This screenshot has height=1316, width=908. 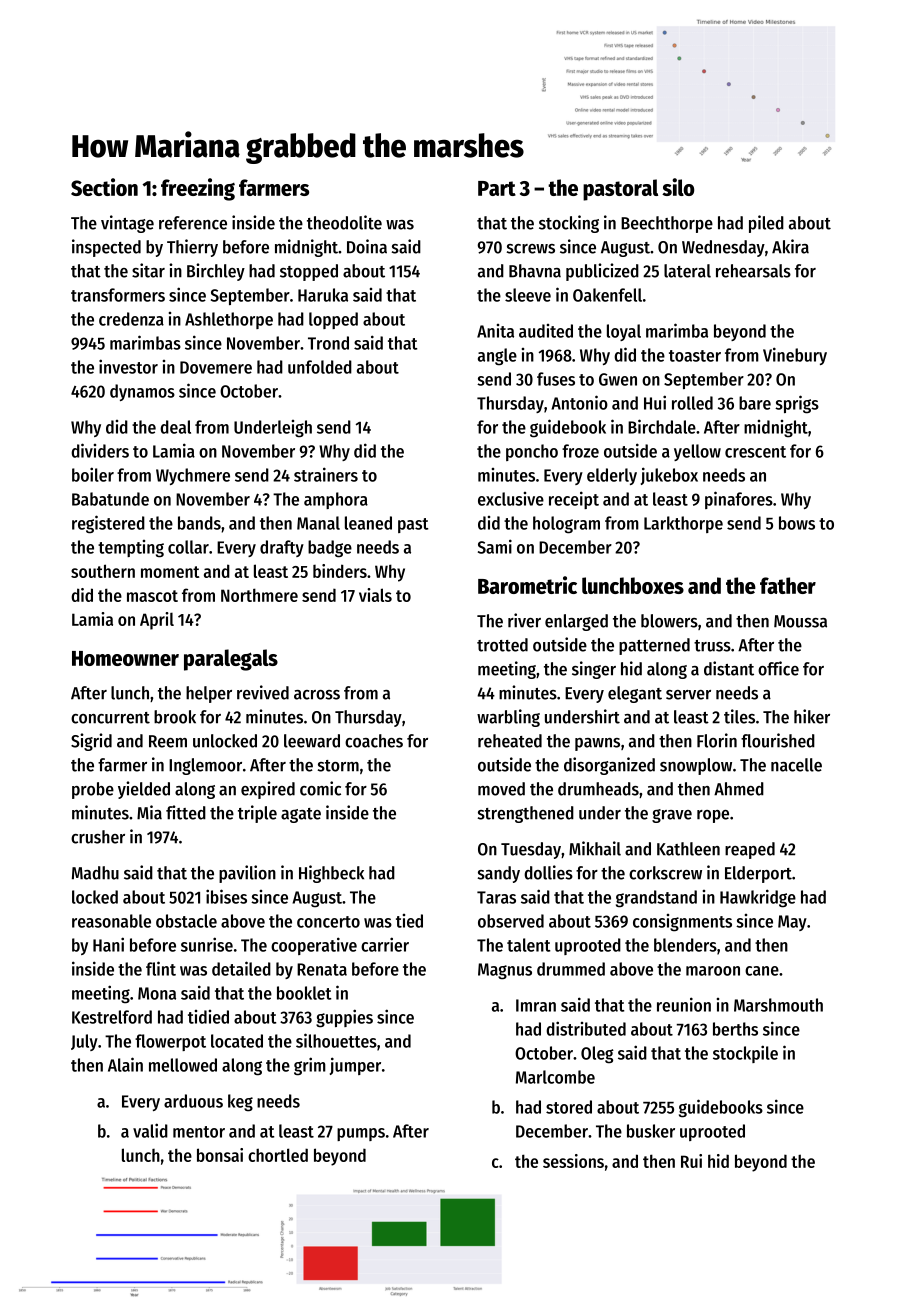 What do you see at coordinates (499, 874) in the screenshot?
I see `sandy` at bounding box center [499, 874].
